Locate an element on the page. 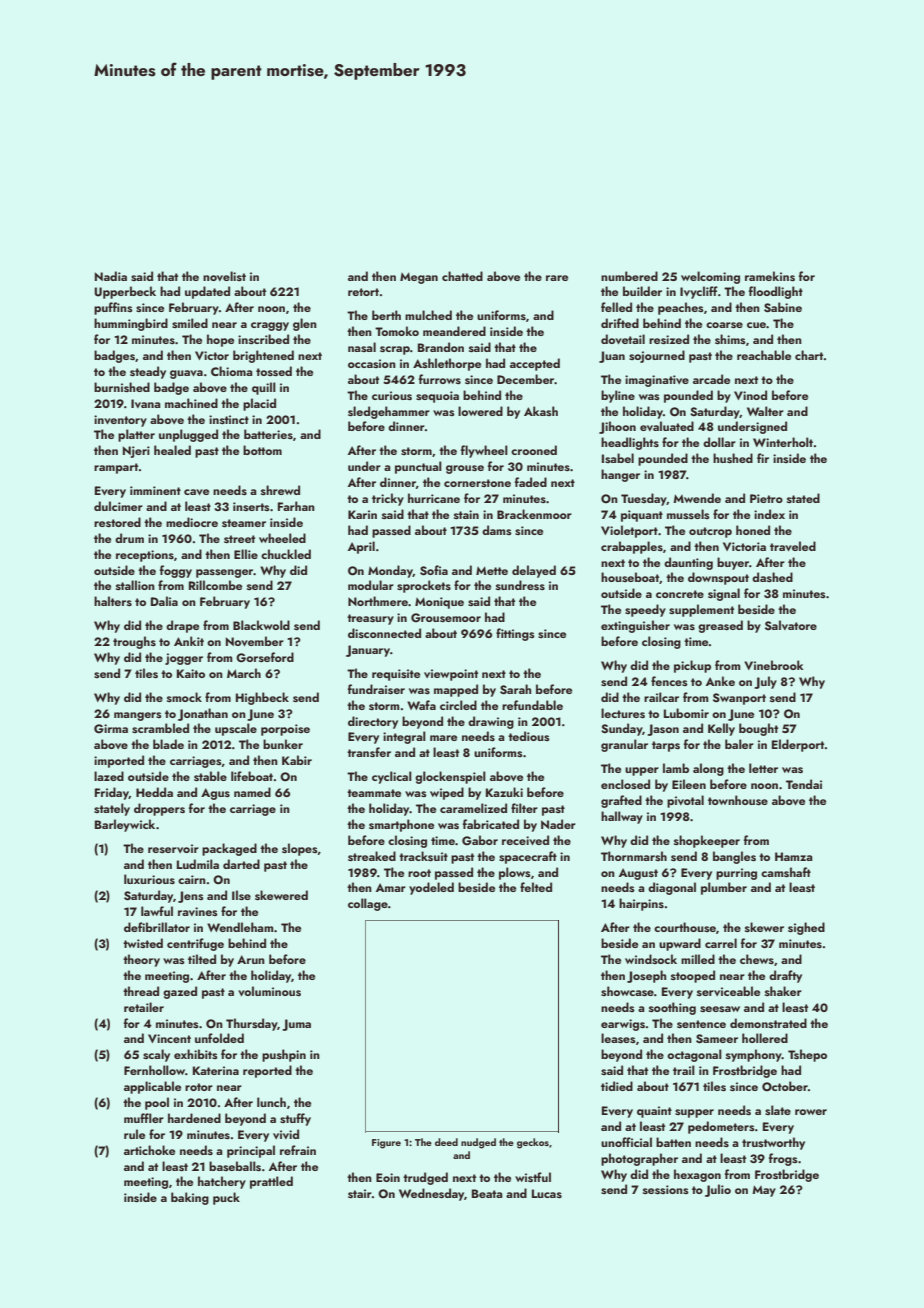 Image resolution: width=924 pixels, height=1308 pixels. novelist is located at coordinates (224, 276).
